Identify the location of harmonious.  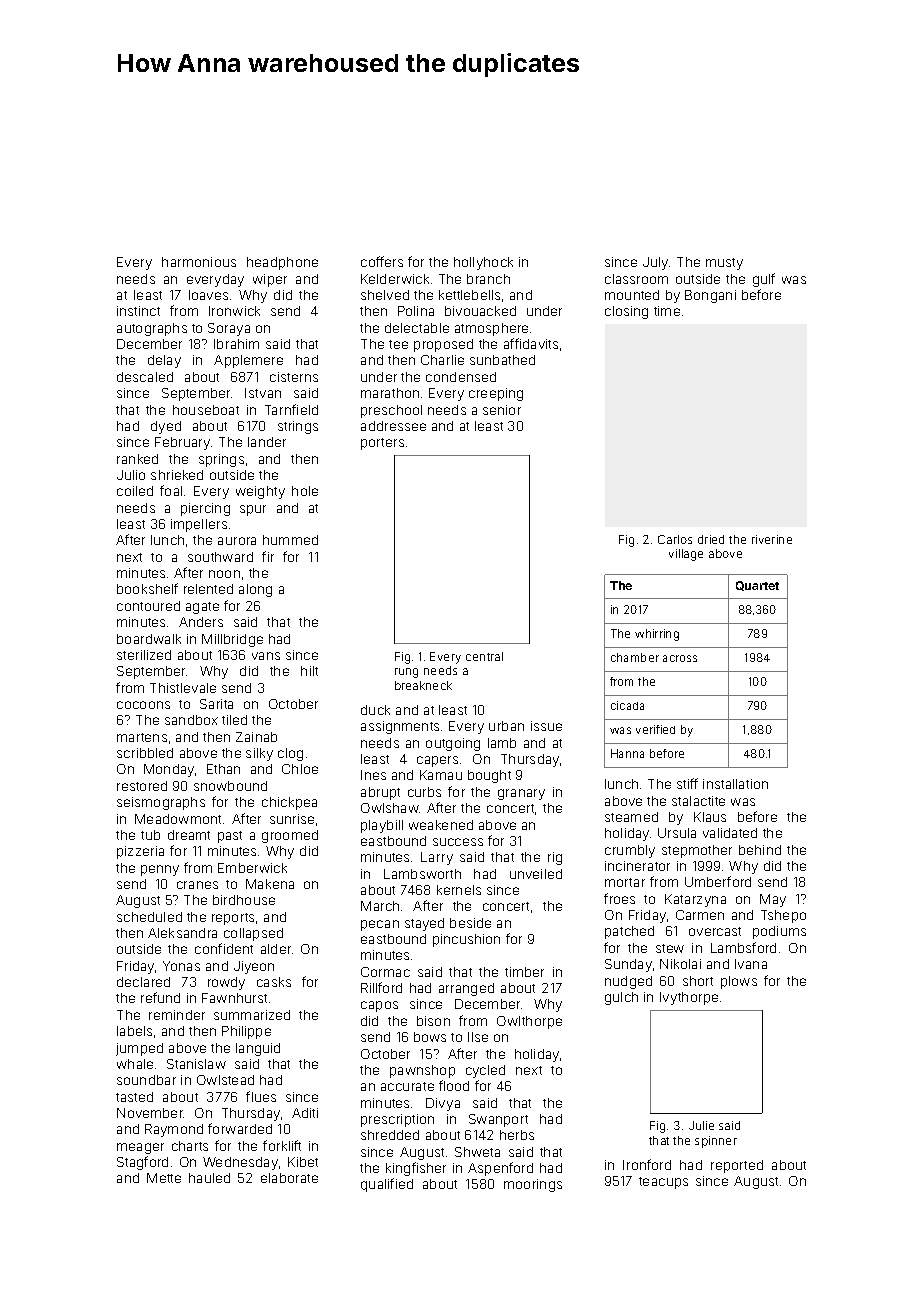
(199, 262).
